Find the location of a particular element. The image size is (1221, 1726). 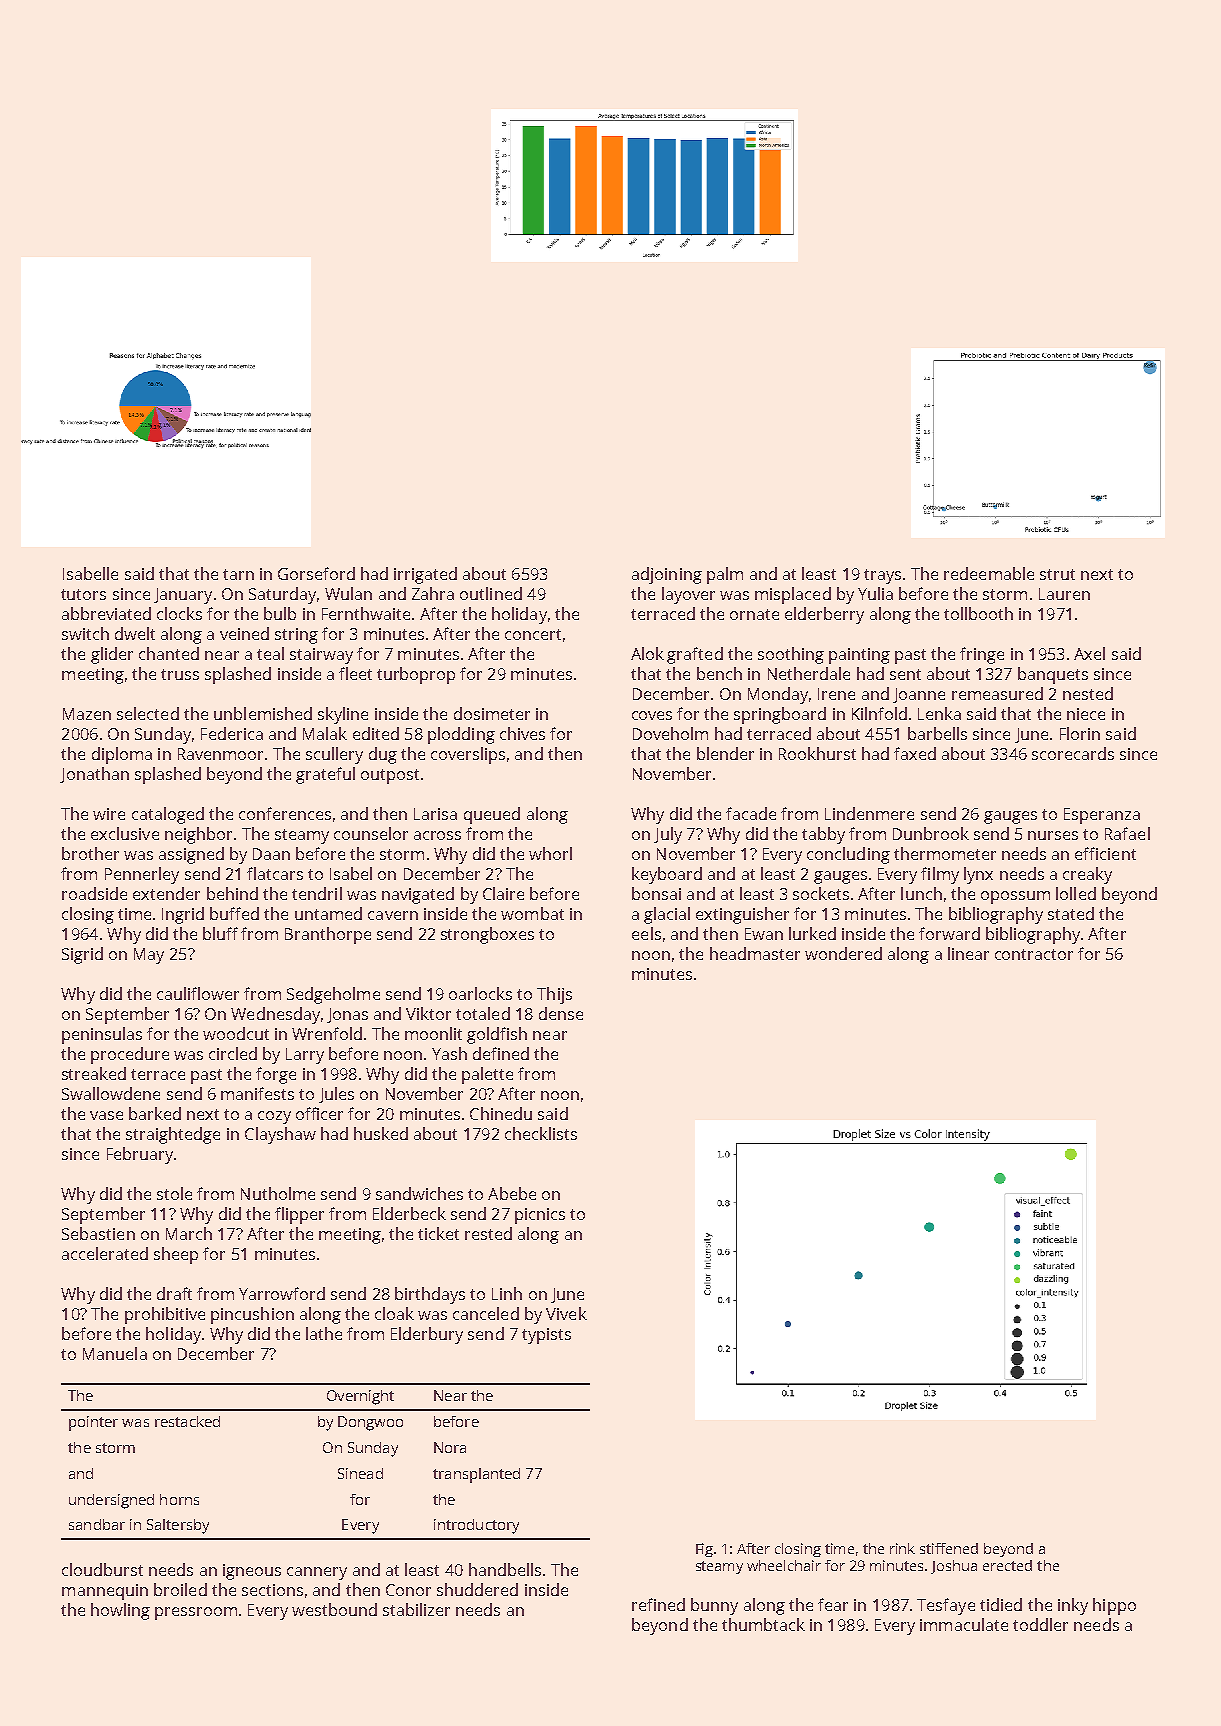

Thijs is located at coordinates (554, 995).
